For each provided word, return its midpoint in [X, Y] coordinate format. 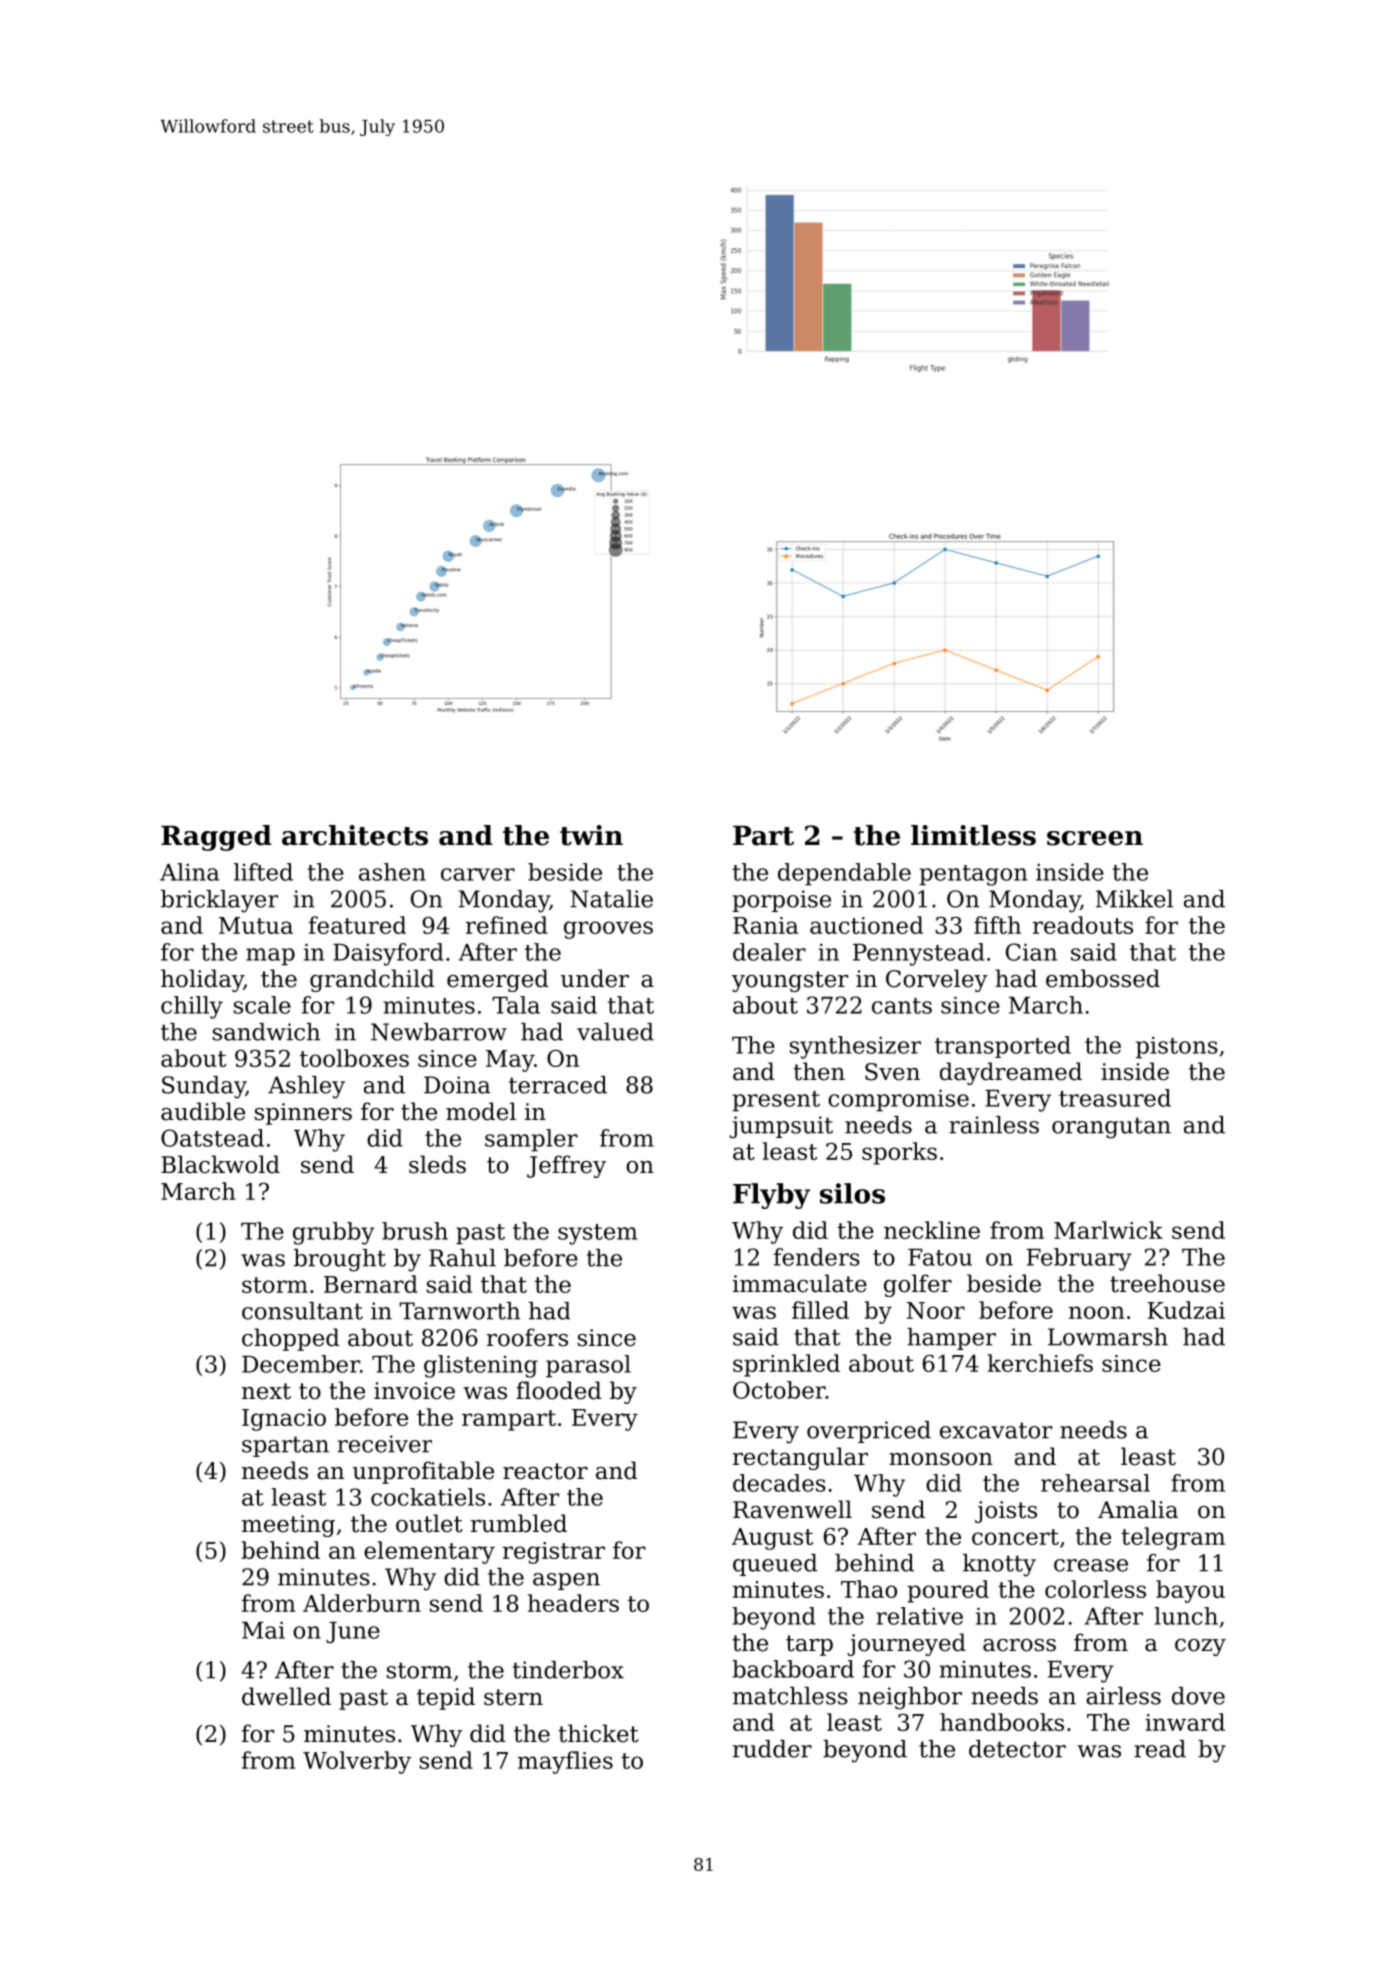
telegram [1173, 1538]
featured [357, 925]
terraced [558, 1085]
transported [1003, 1047]
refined [507, 925]
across [1019, 1645]
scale [262, 1005]
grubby [334, 1233]
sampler [531, 1140]
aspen [566, 1581]
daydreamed [1011, 1073]
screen [1095, 838]
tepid [446, 1698]
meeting [288, 1526]
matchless [790, 1696]
